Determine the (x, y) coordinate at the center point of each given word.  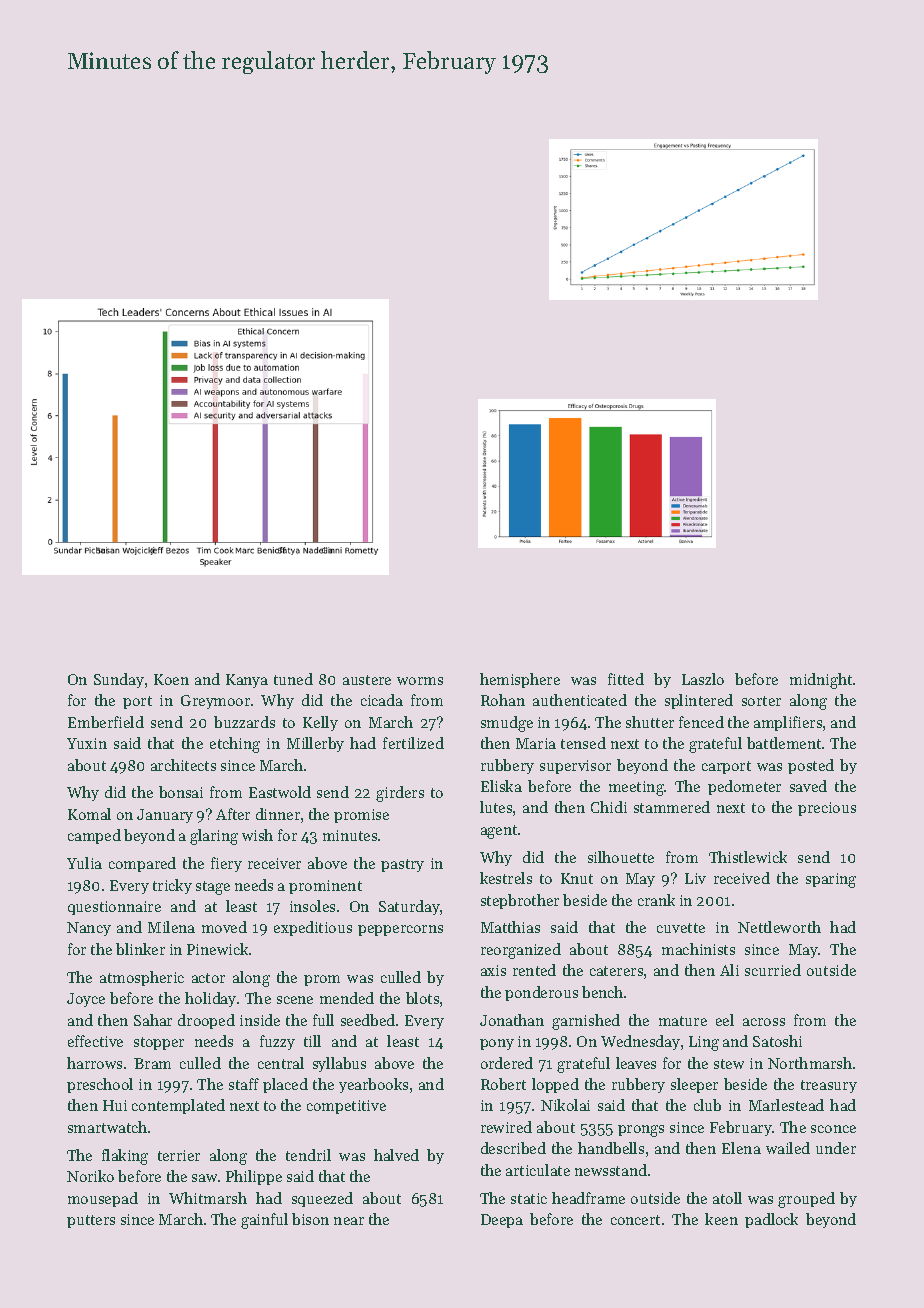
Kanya (247, 681)
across (764, 1022)
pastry (402, 865)
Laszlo (703, 679)
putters (91, 1221)
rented (534, 970)
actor (208, 978)
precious (827, 809)
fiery (226, 864)
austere (367, 680)
